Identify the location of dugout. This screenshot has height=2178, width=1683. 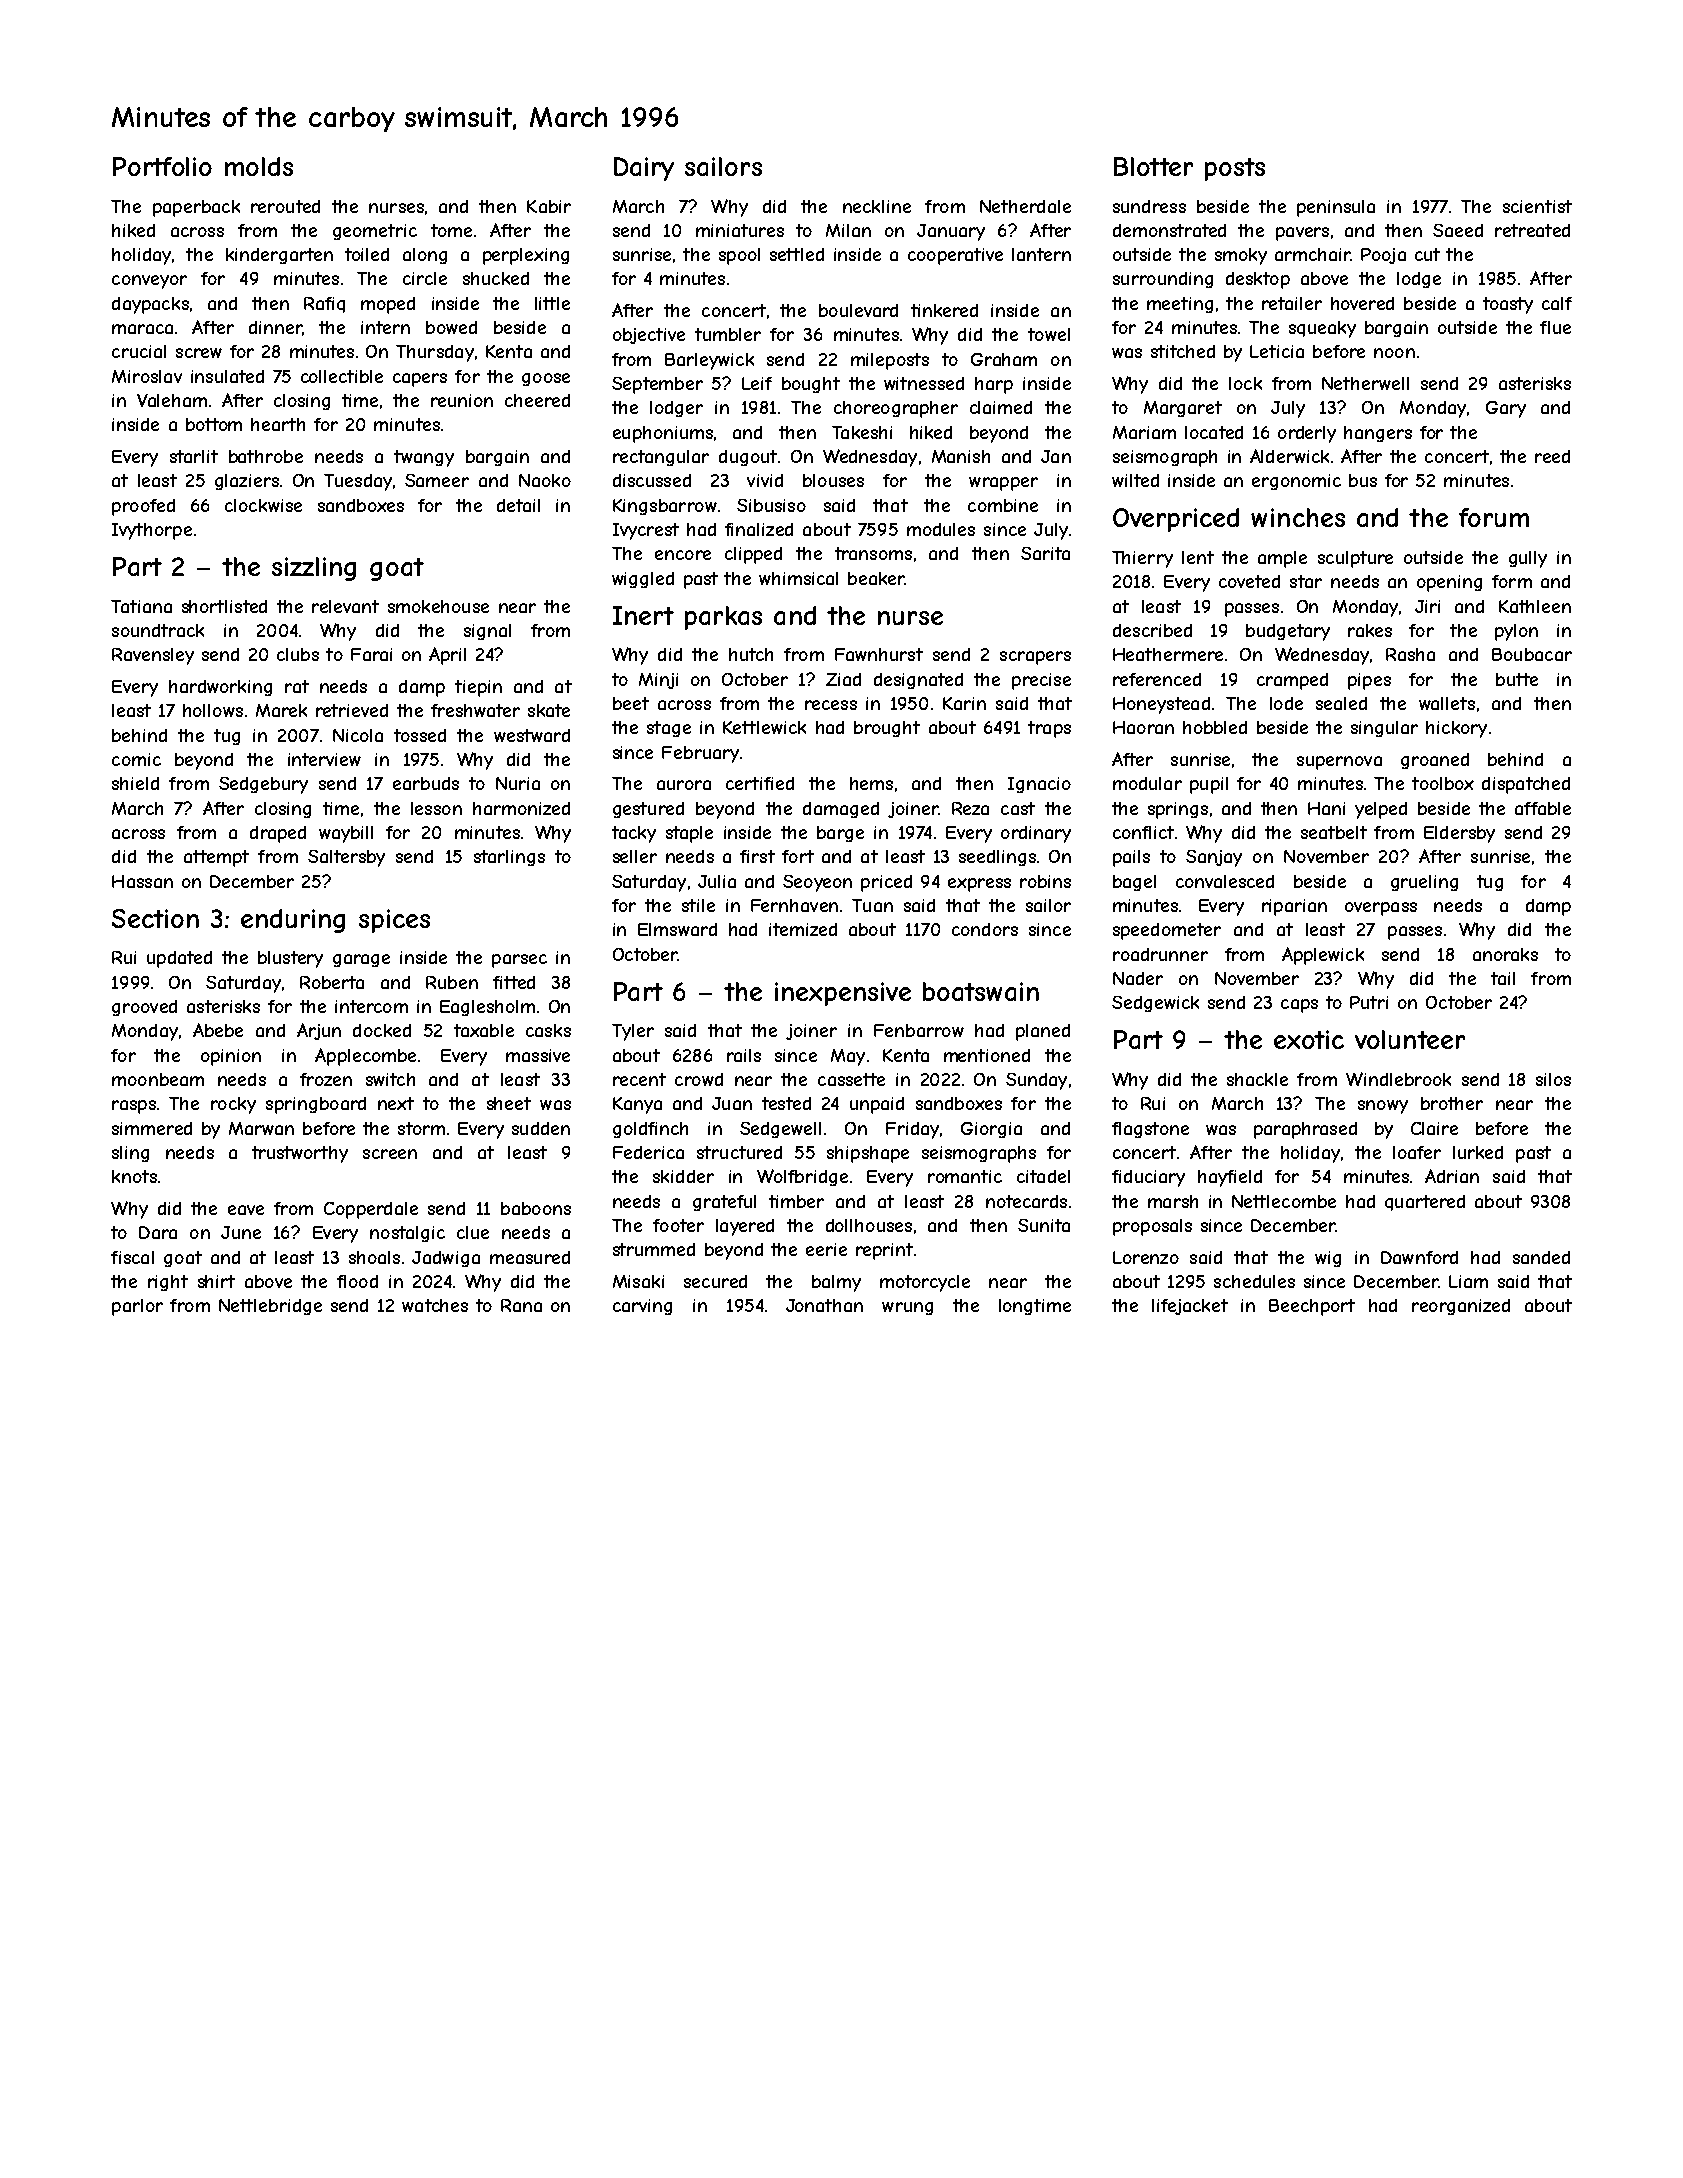
(748, 458).
